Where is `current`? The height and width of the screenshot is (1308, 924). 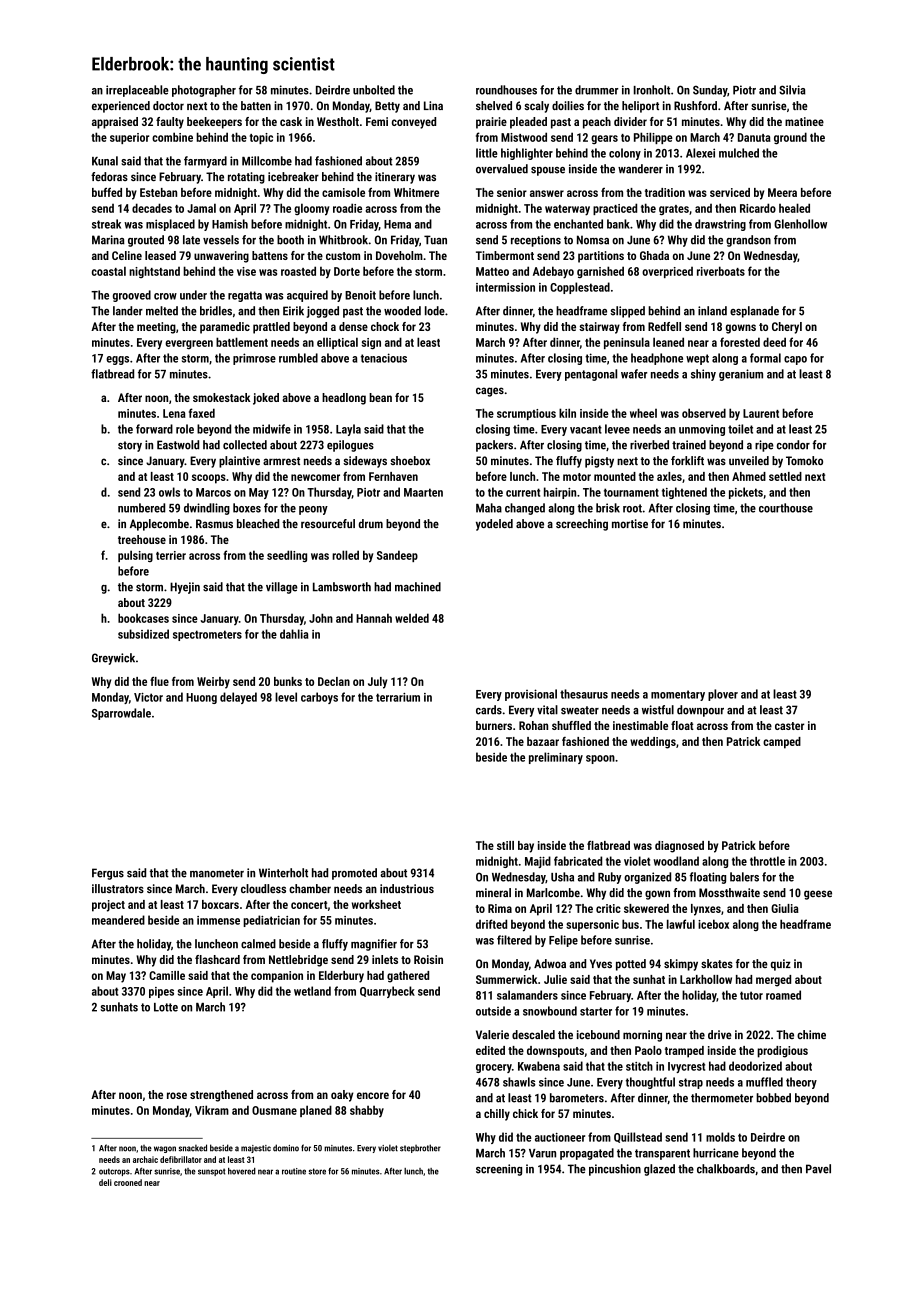
current is located at coordinates (523, 492).
